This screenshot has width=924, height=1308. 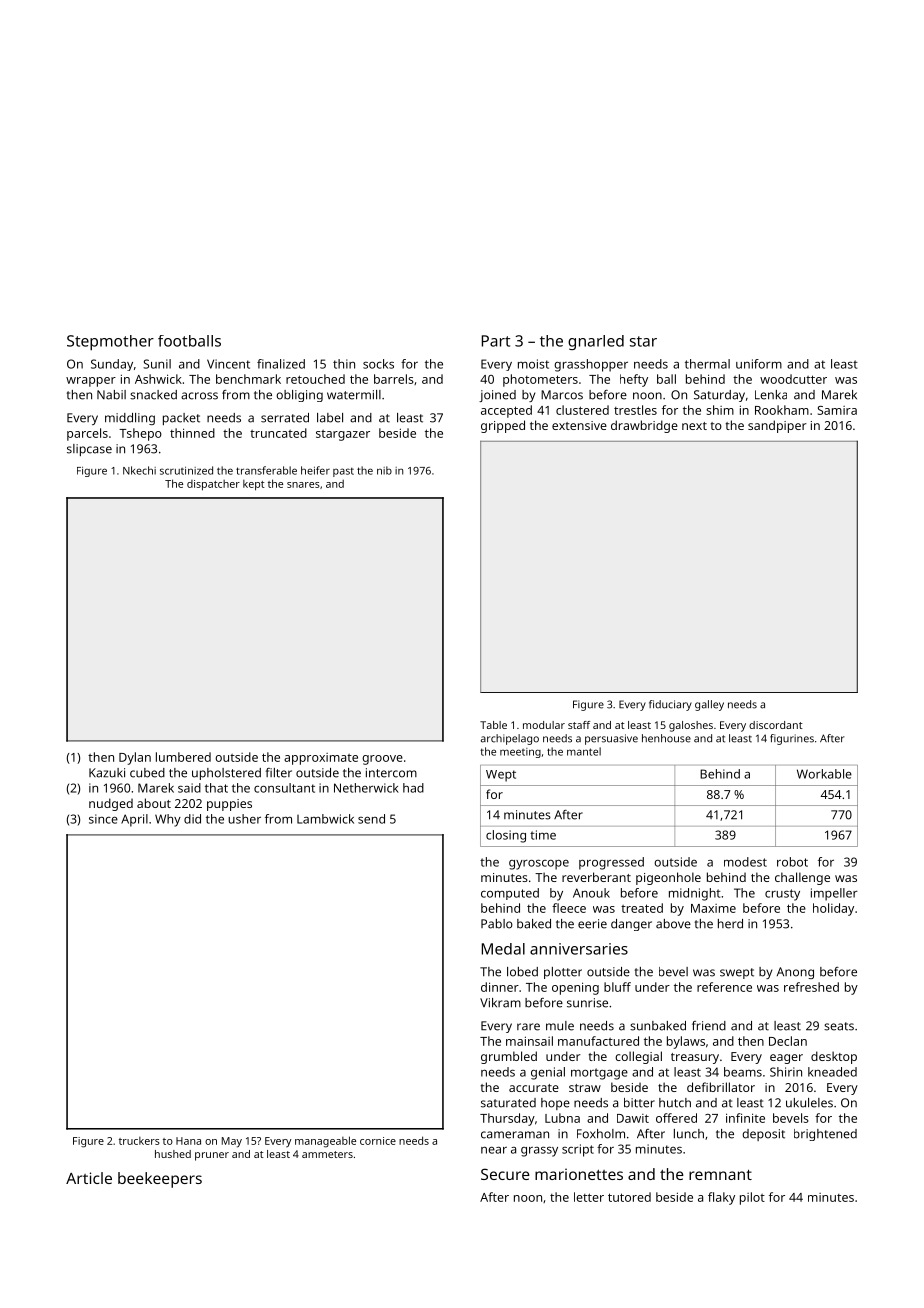 What do you see at coordinates (694, 426) in the screenshot?
I see `next` at bounding box center [694, 426].
